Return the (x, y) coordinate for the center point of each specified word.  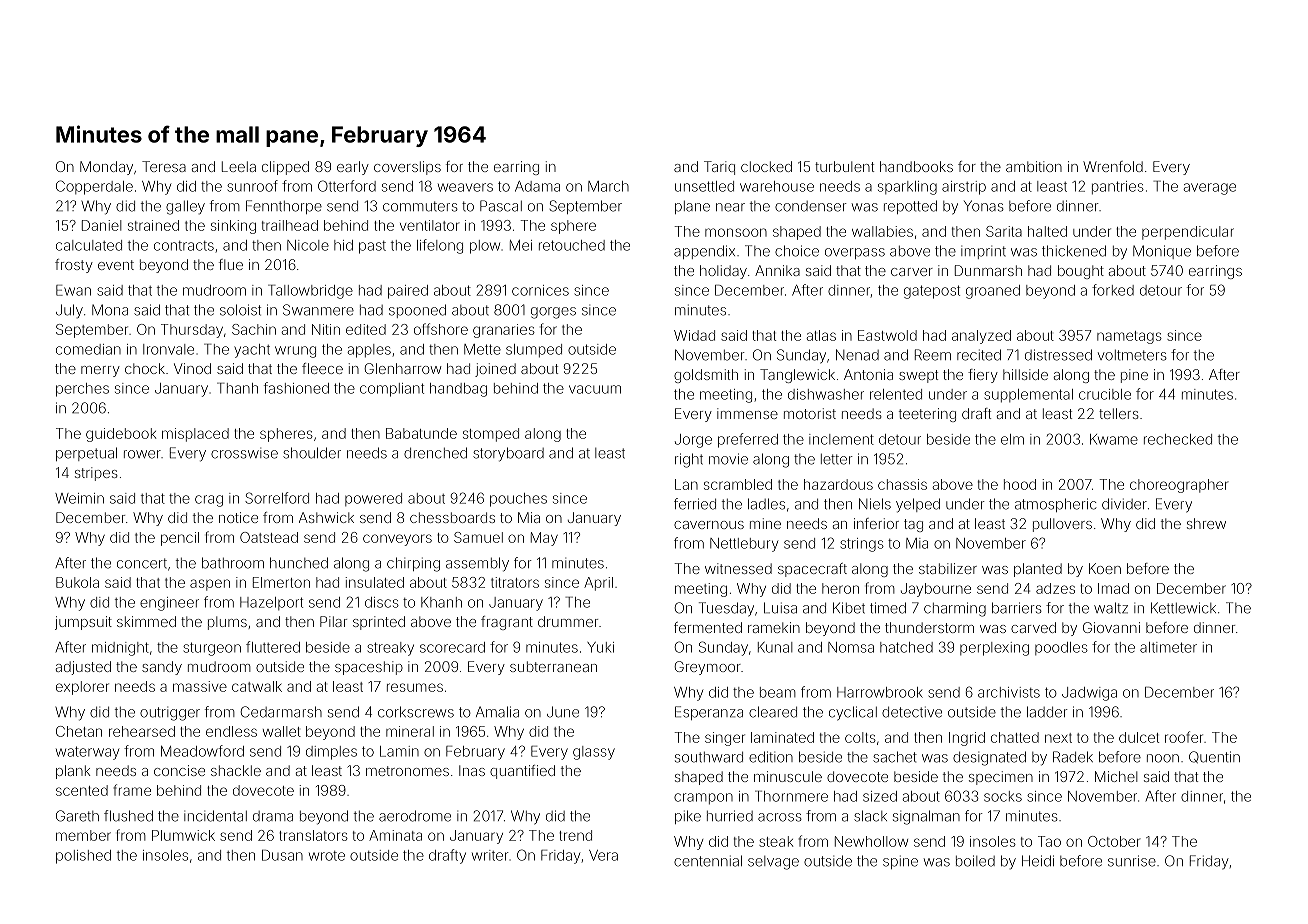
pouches (518, 500)
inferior (876, 523)
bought (1081, 272)
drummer (568, 621)
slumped (534, 351)
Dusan (282, 855)
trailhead (290, 225)
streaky (390, 649)
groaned (993, 292)
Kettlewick (1183, 608)
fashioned (296, 388)
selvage (773, 863)
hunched (299, 563)
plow (485, 247)
